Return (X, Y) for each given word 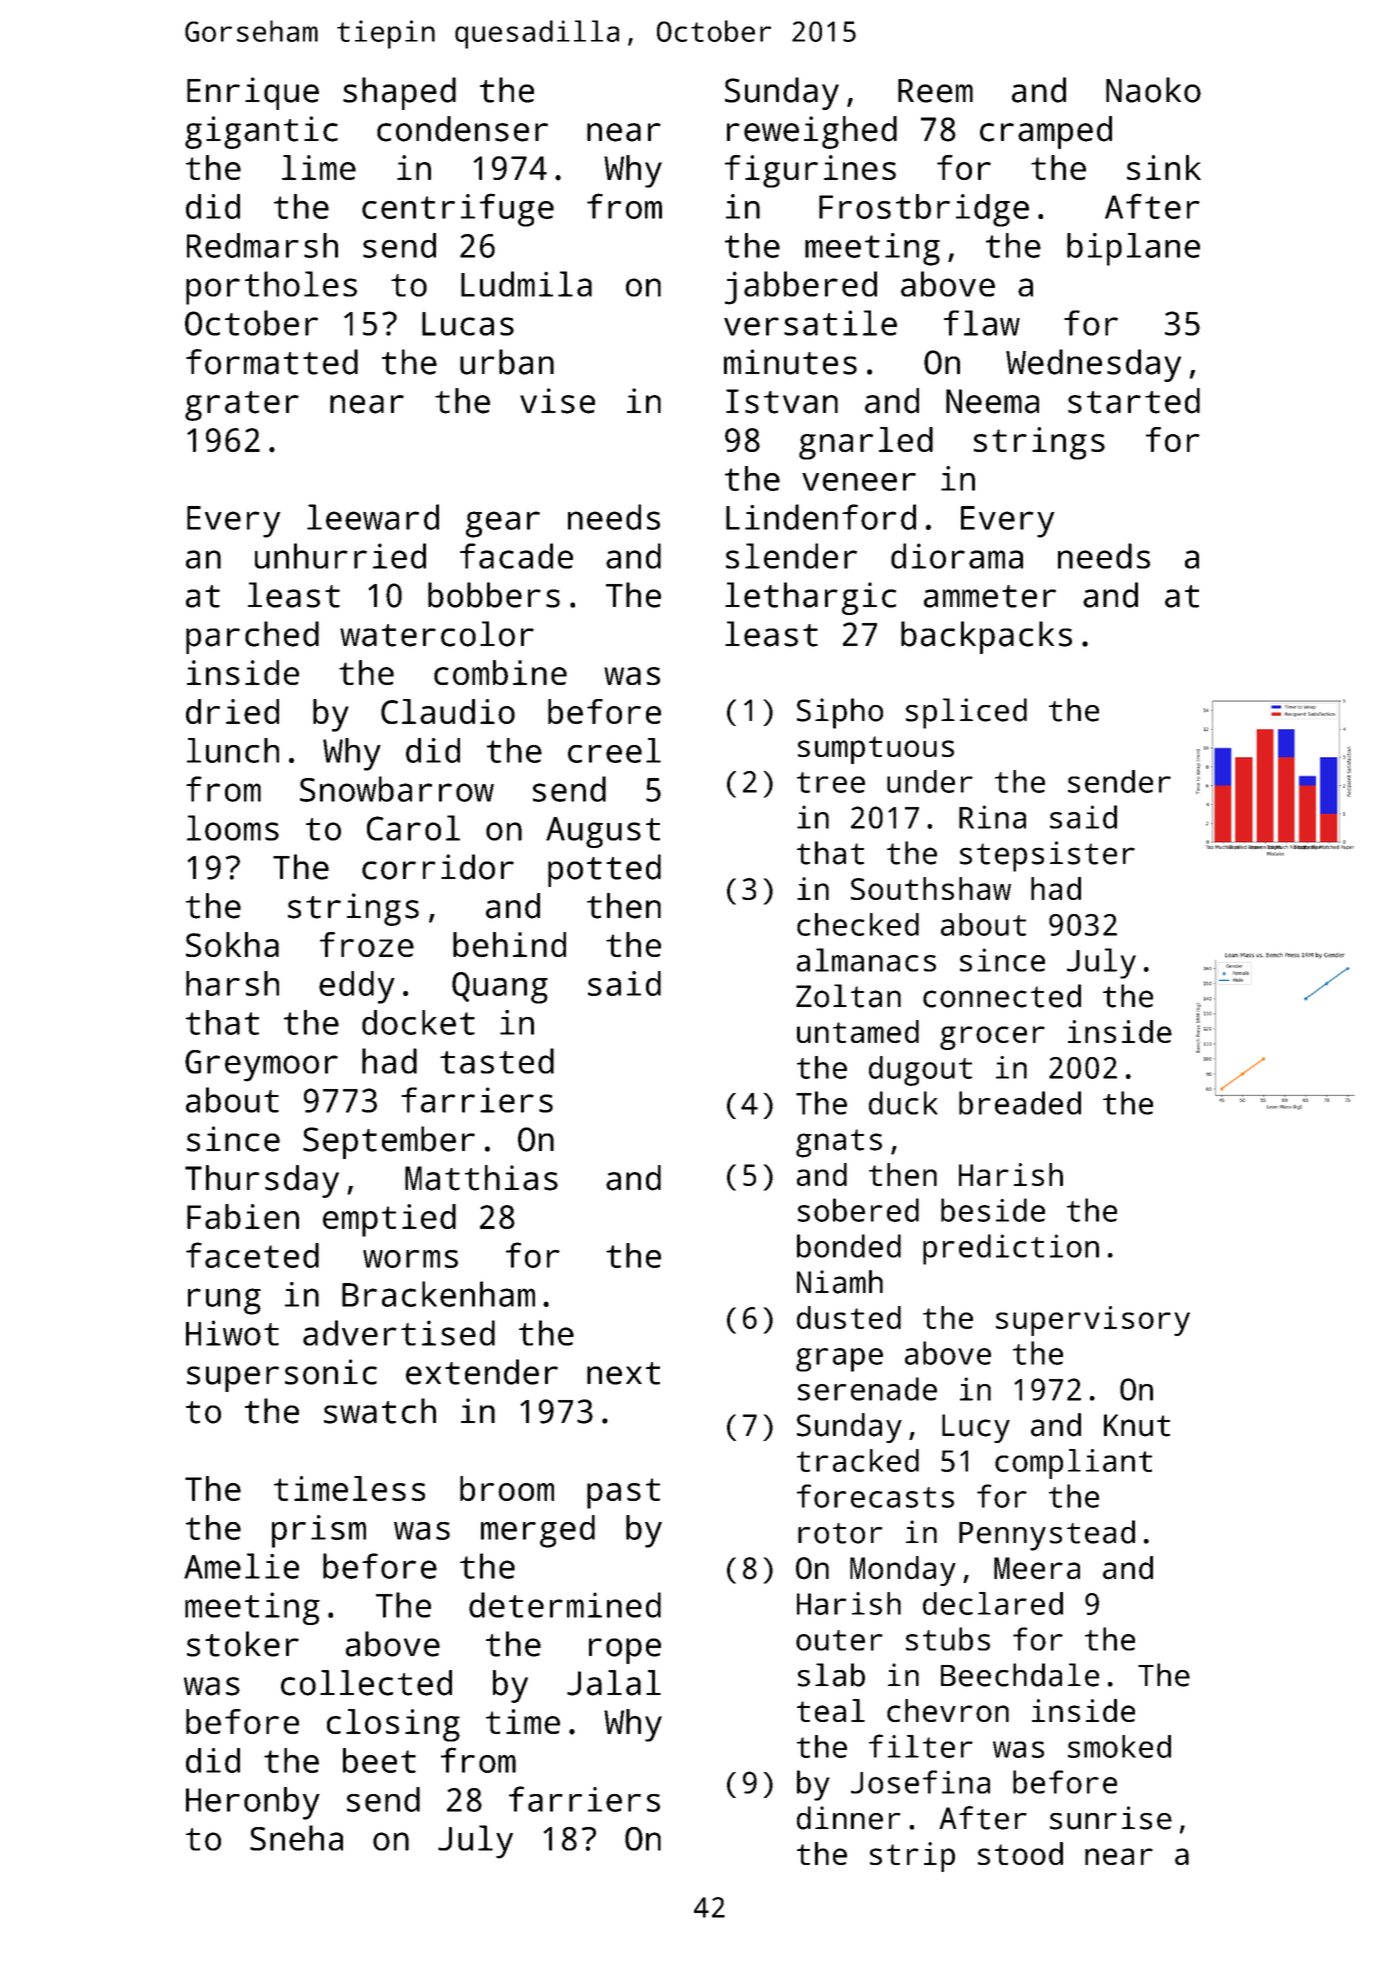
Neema (992, 401)
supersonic (282, 1375)
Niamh (840, 1282)
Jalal (614, 1683)
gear (503, 524)
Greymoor (261, 1066)
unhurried (340, 556)
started (1134, 401)
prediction (1011, 1249)
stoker (243, 1644)
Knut (1137, 1425)
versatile (810, 323)
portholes (271, 288)
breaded (1020, 1103)
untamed (858, 1031)
